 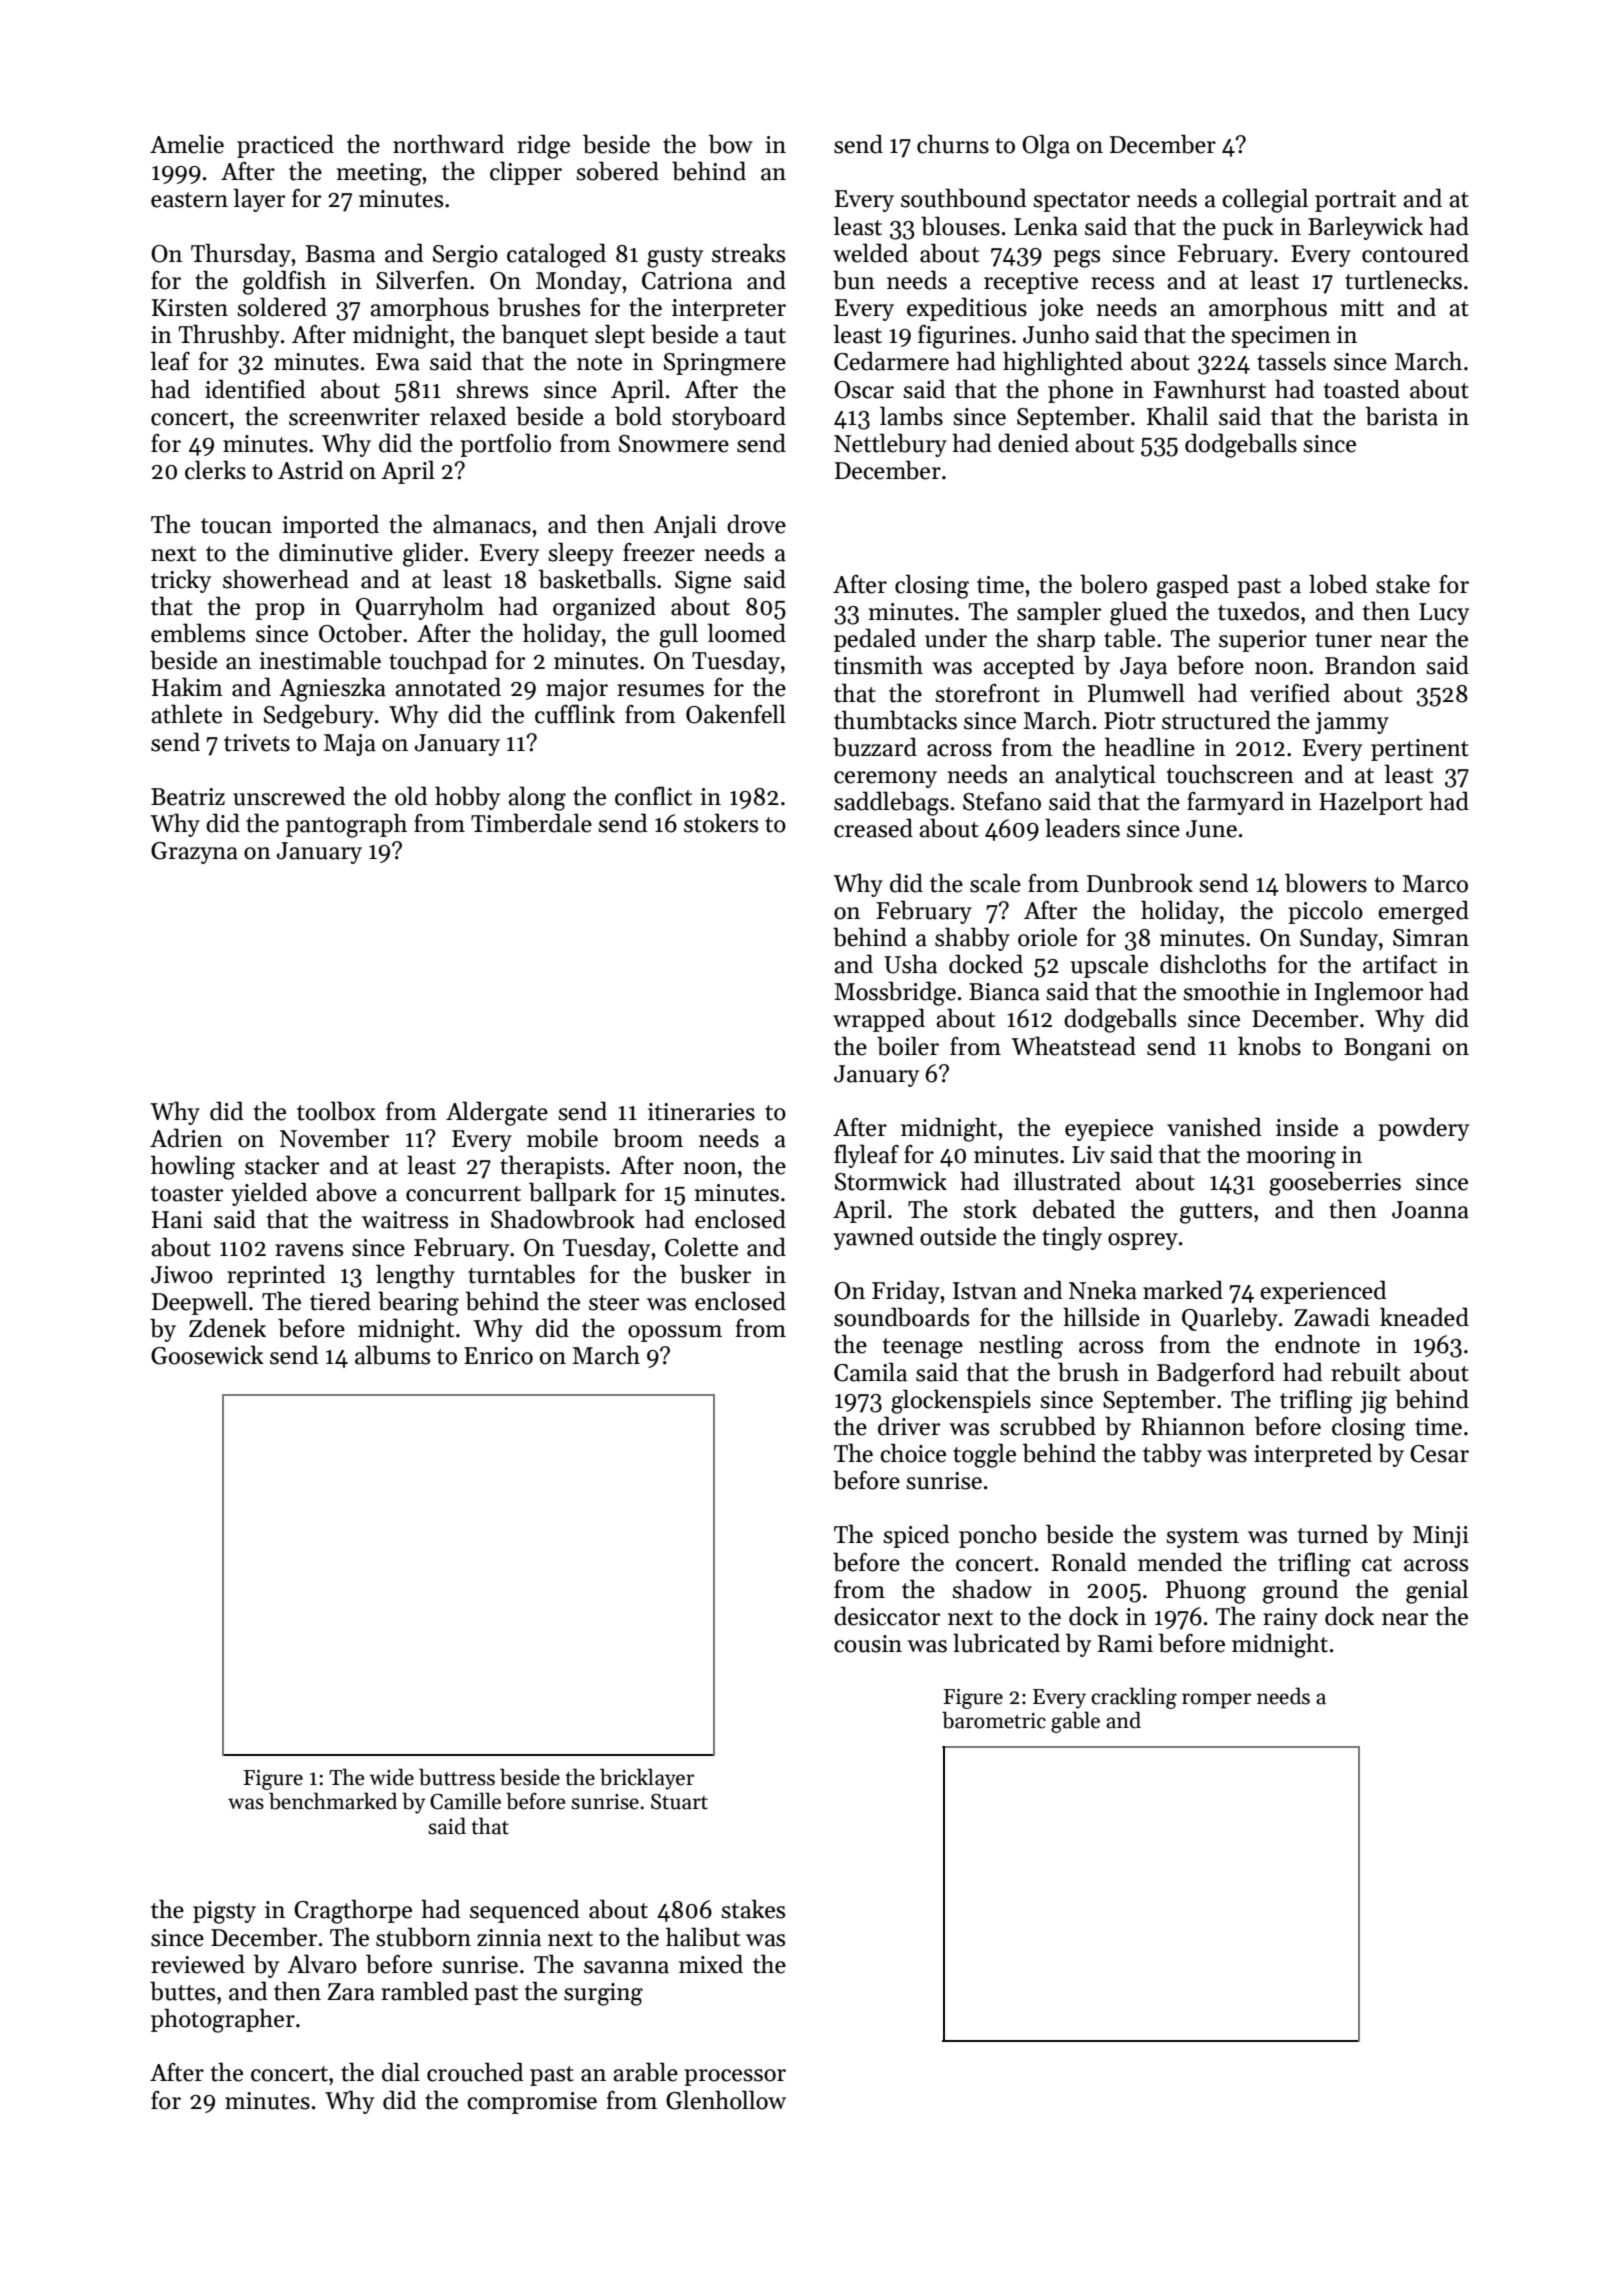 I want to click on opossum, so click(x=675, y=1333).
